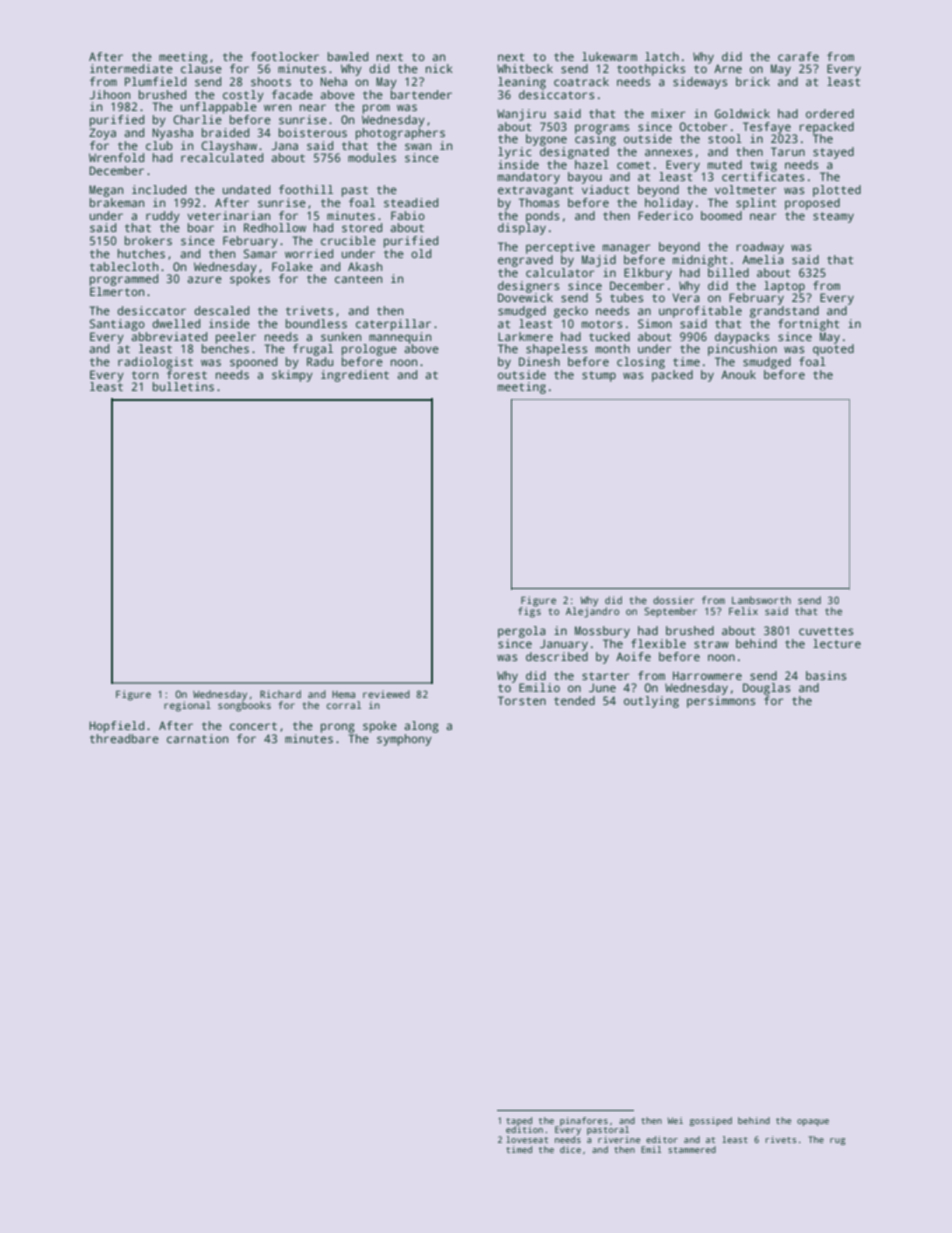 This screenshot has height=1233, width=952. Describe the element at coordinates (197, 738) in the screenshot. I see `carnation` at that location.
